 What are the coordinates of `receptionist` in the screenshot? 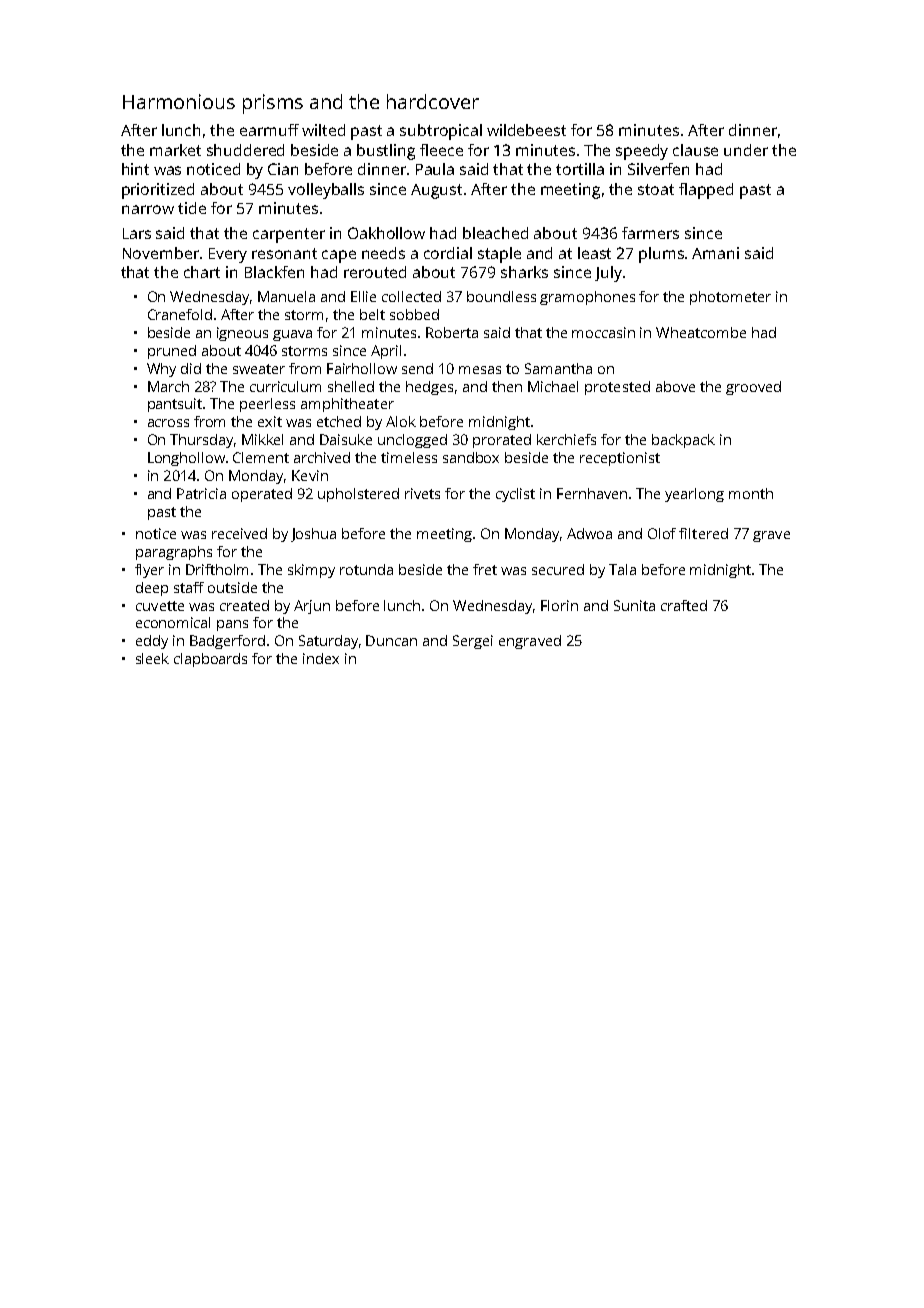 It's located at (620, 459).
